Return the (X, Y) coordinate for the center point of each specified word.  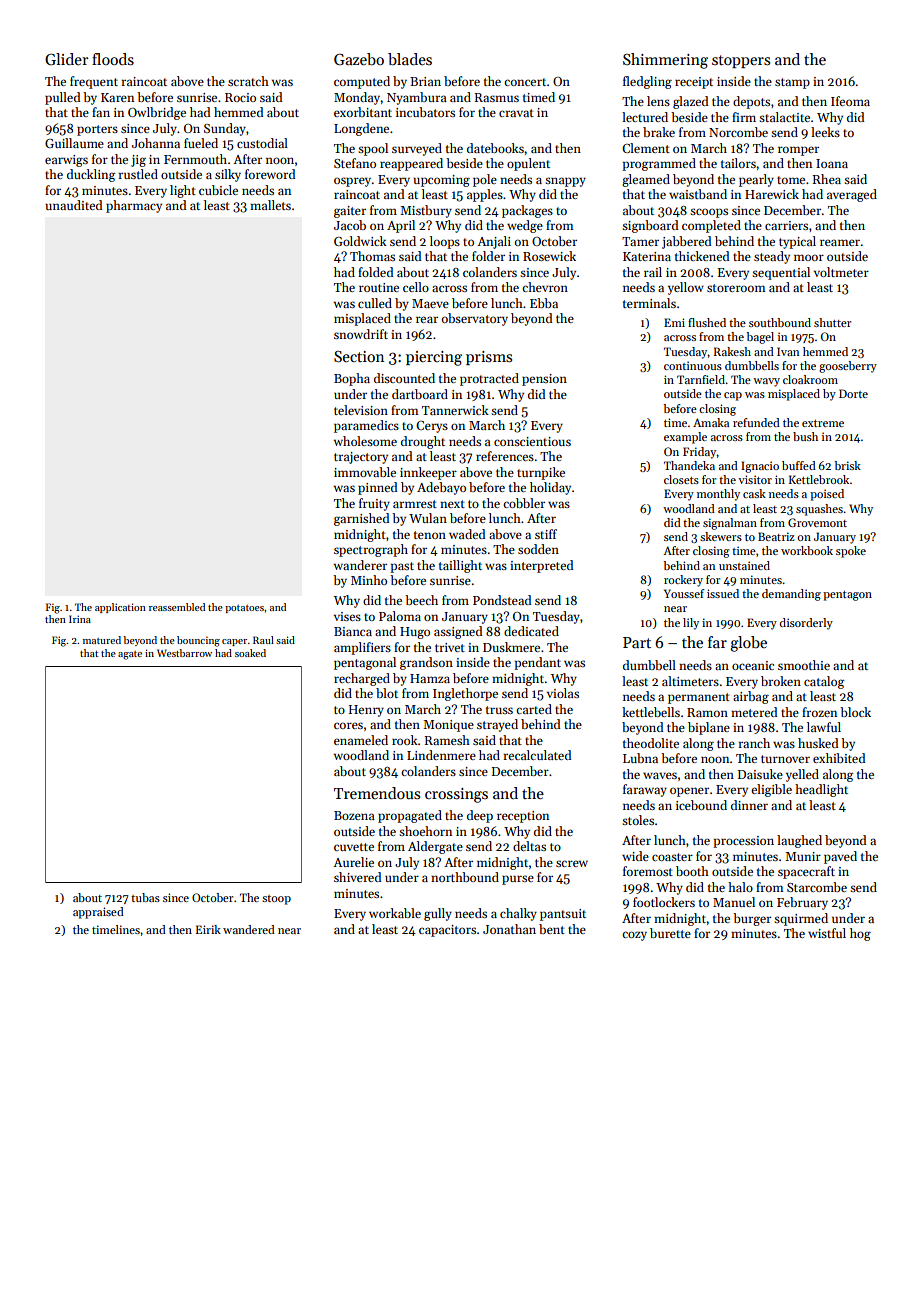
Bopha (352, 379)
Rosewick (549, 256)
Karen (117, 97)
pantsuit (563, 915)
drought (423, 442)
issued (723, 593)
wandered (249, 929)
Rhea (827, 179)
